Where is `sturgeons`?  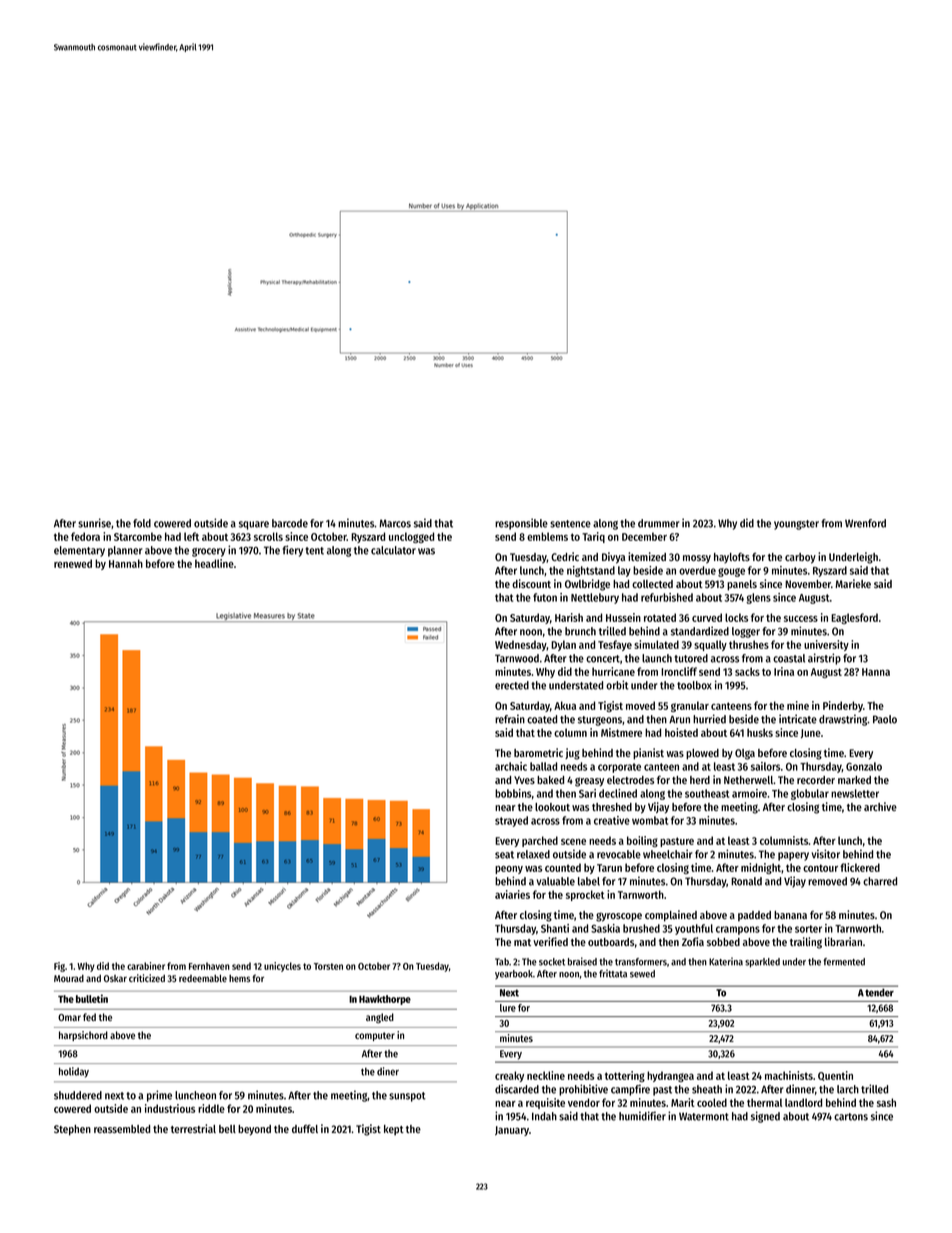 sturgeons is located at coordinates (600, 721).
